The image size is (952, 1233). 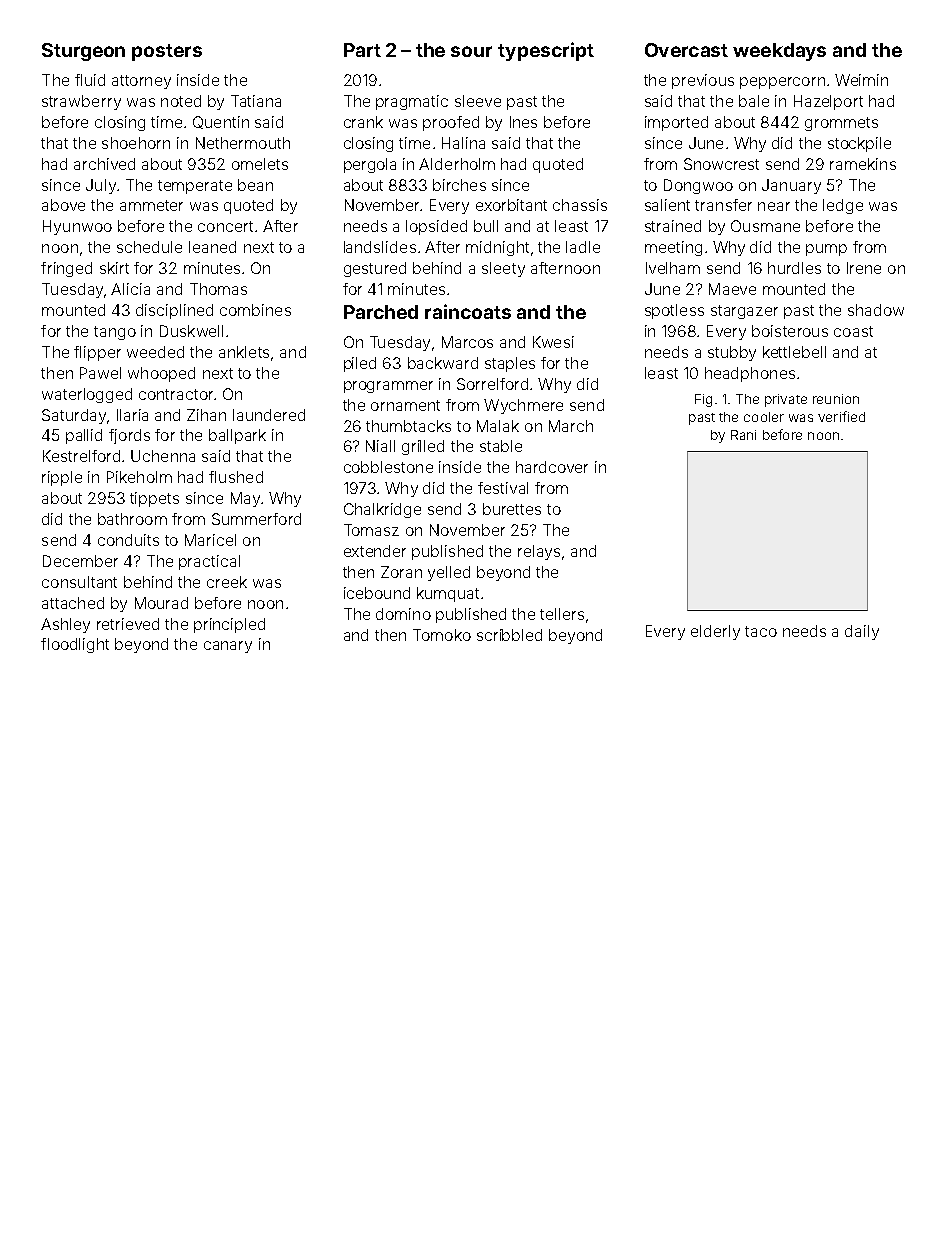 I want to click on Kwesi, so click(x=553, y=342).
